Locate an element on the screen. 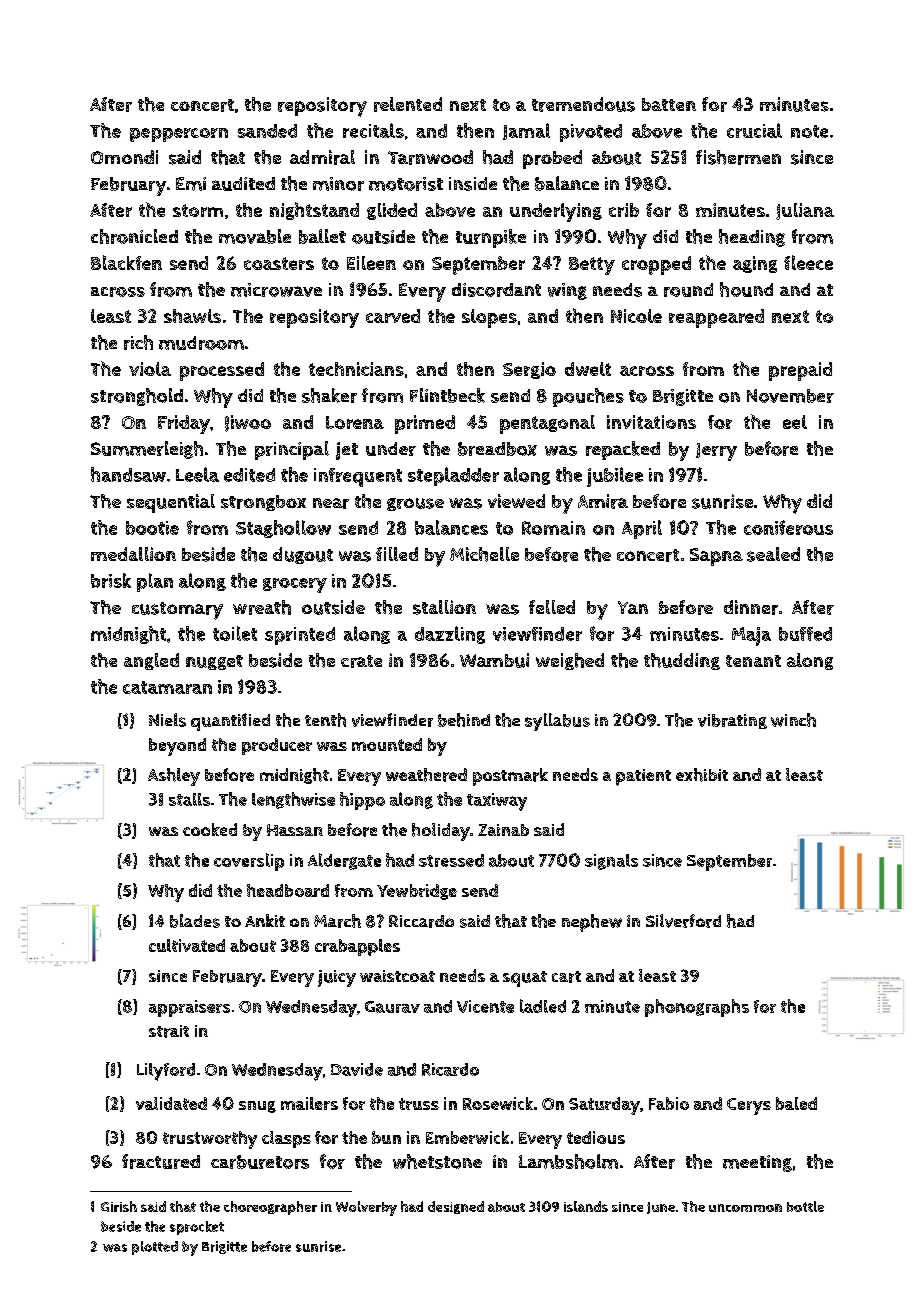 The height and width of the screenshot is (1314, 924). choreographer is located at coordinates (270, 1208).
